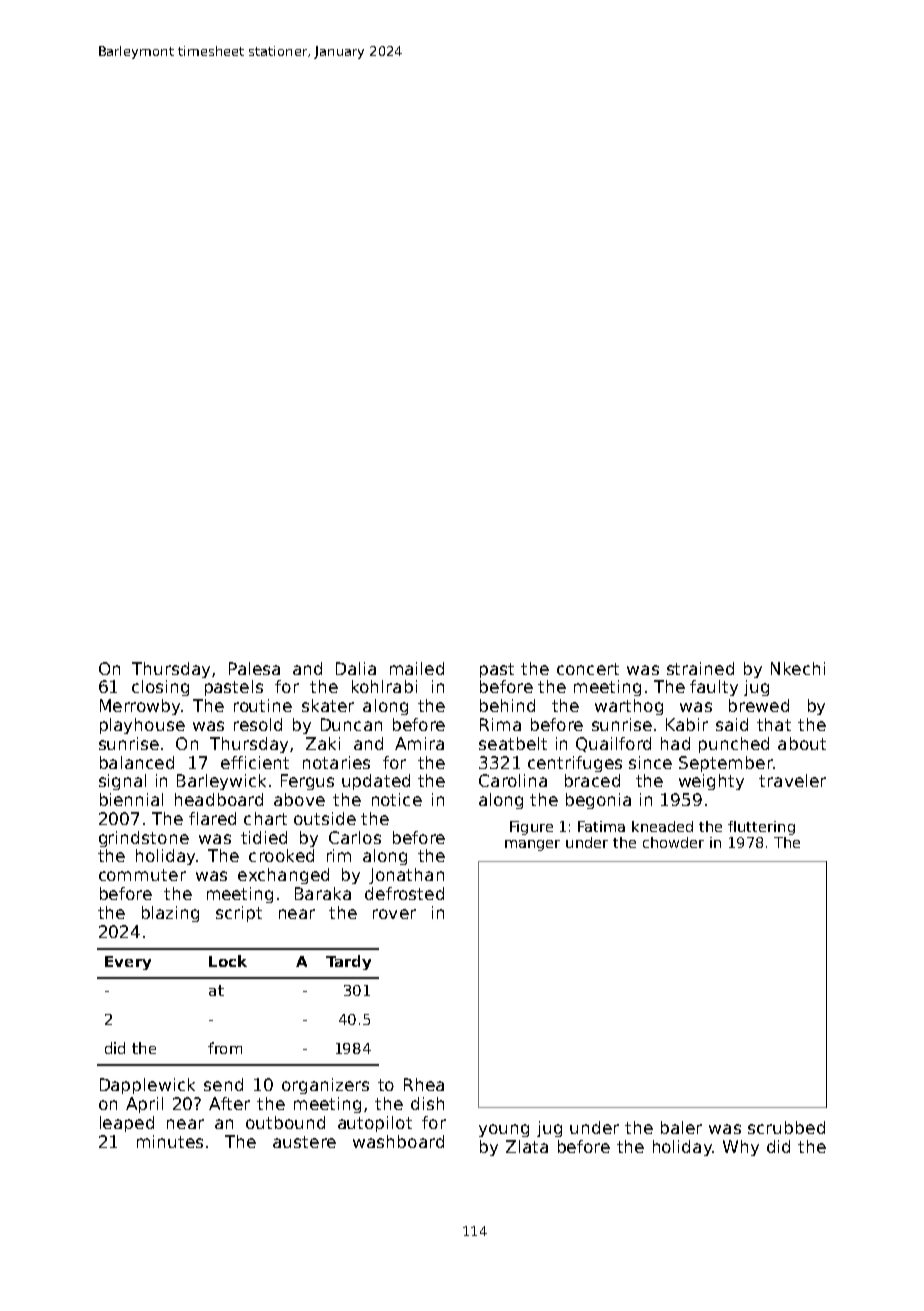  What do you see at coordinates (142, 875) in the screenshot?
I see `commuter` at bounding box center [142, 875].
